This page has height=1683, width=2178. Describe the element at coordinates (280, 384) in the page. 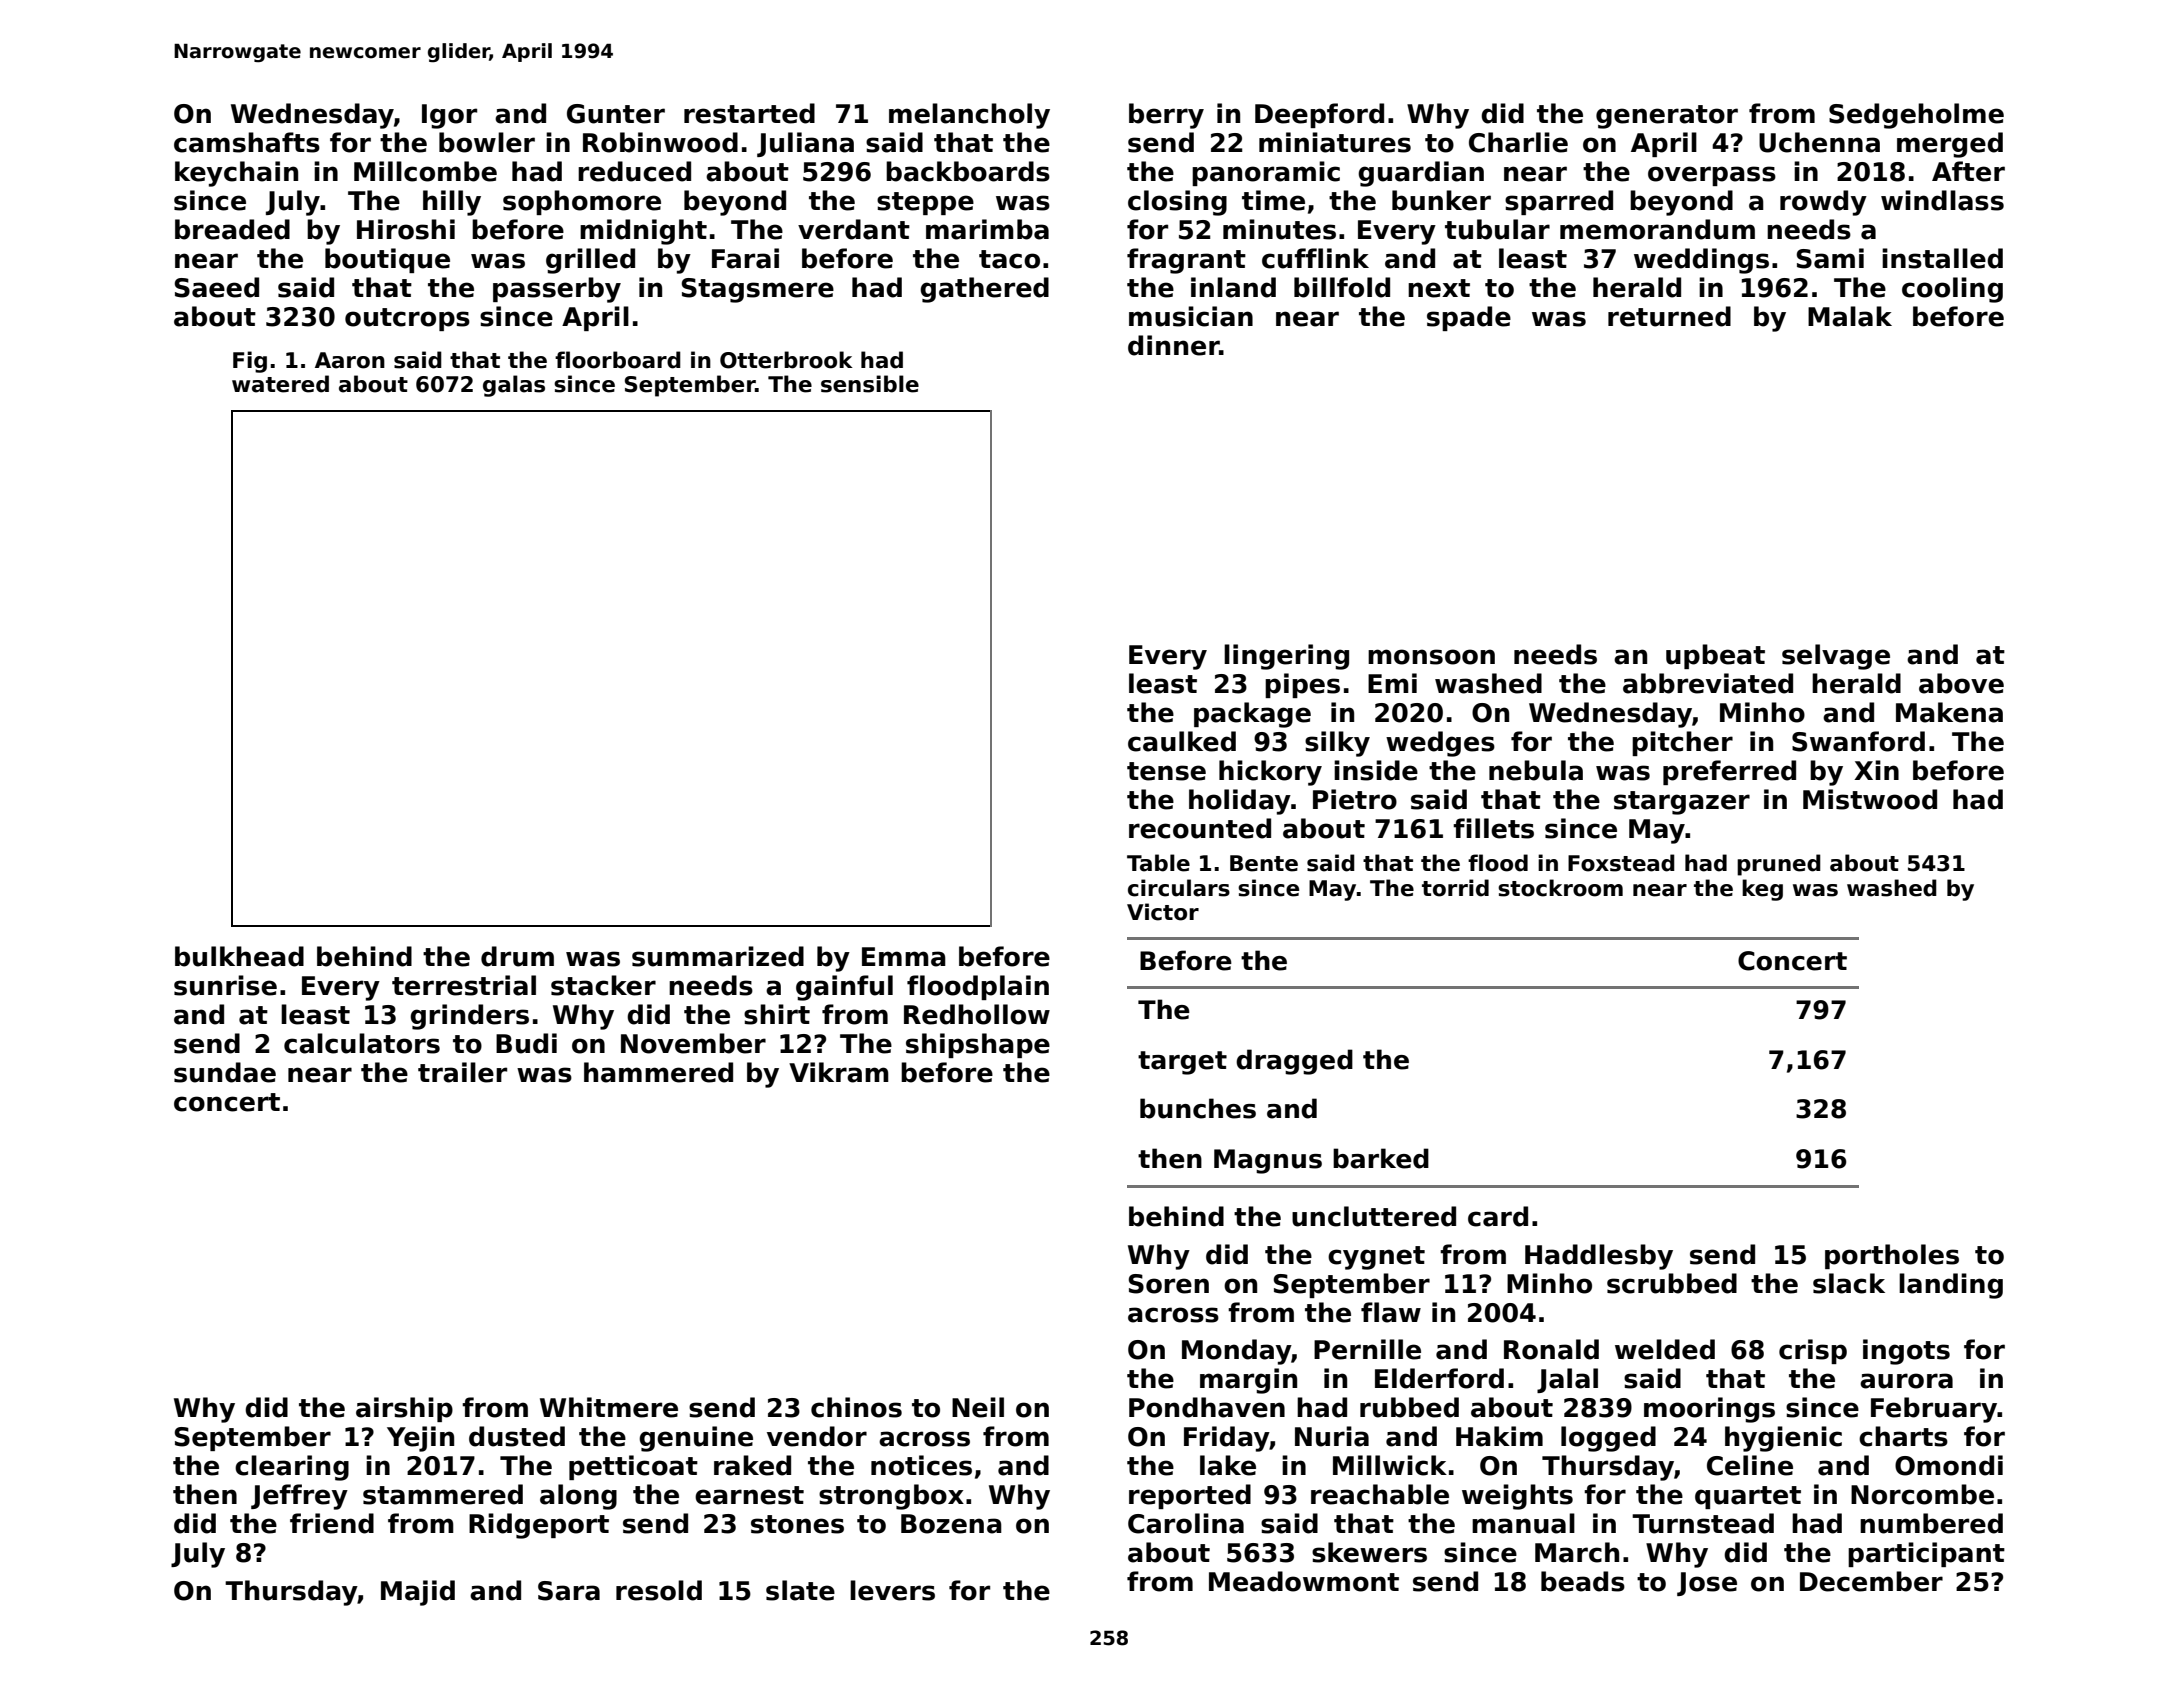

I see `watered` at that location.
